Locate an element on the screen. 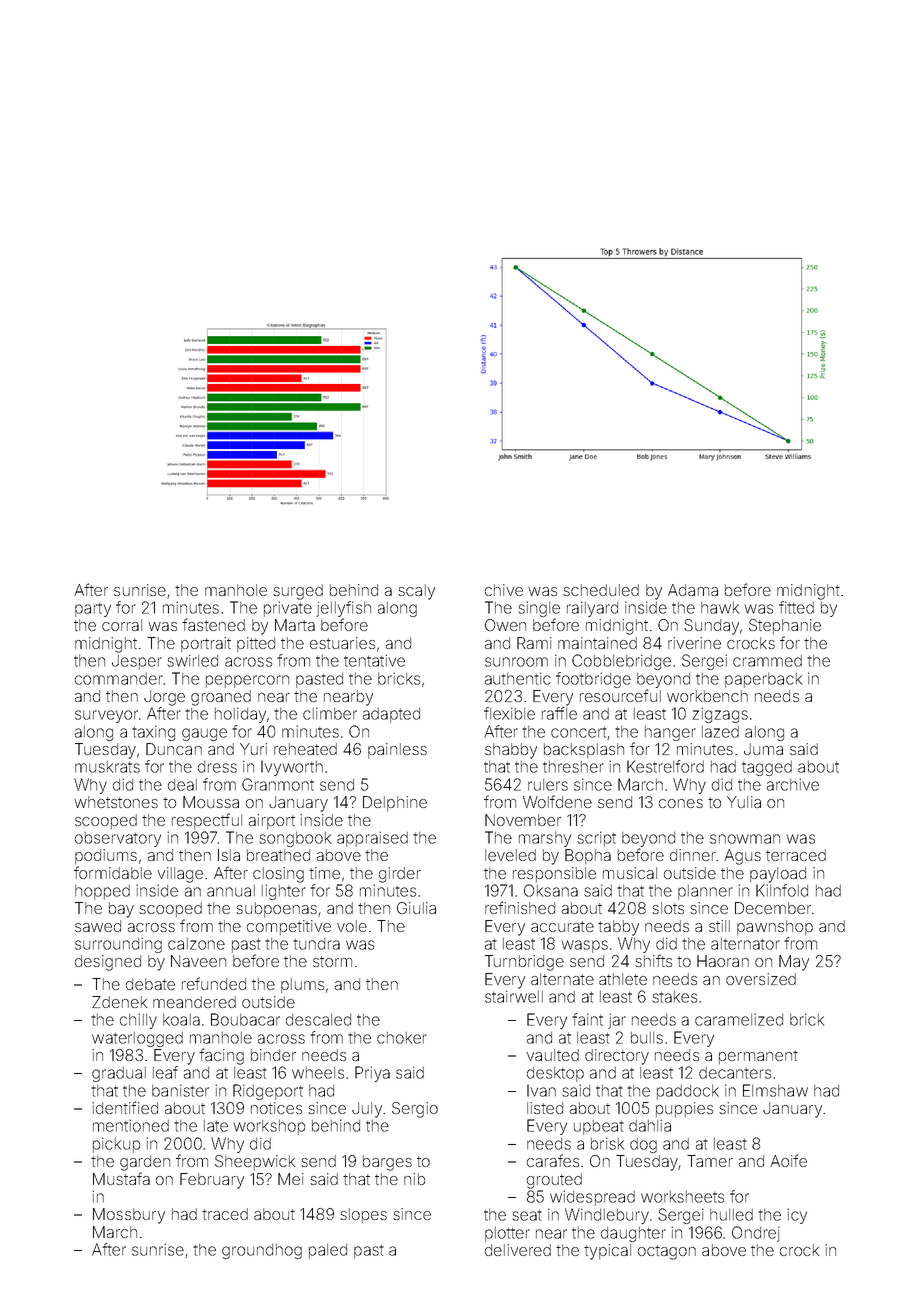 The height and width of the screenshot is (1314, 924). resourceful is located at coordinates (620, 695).
